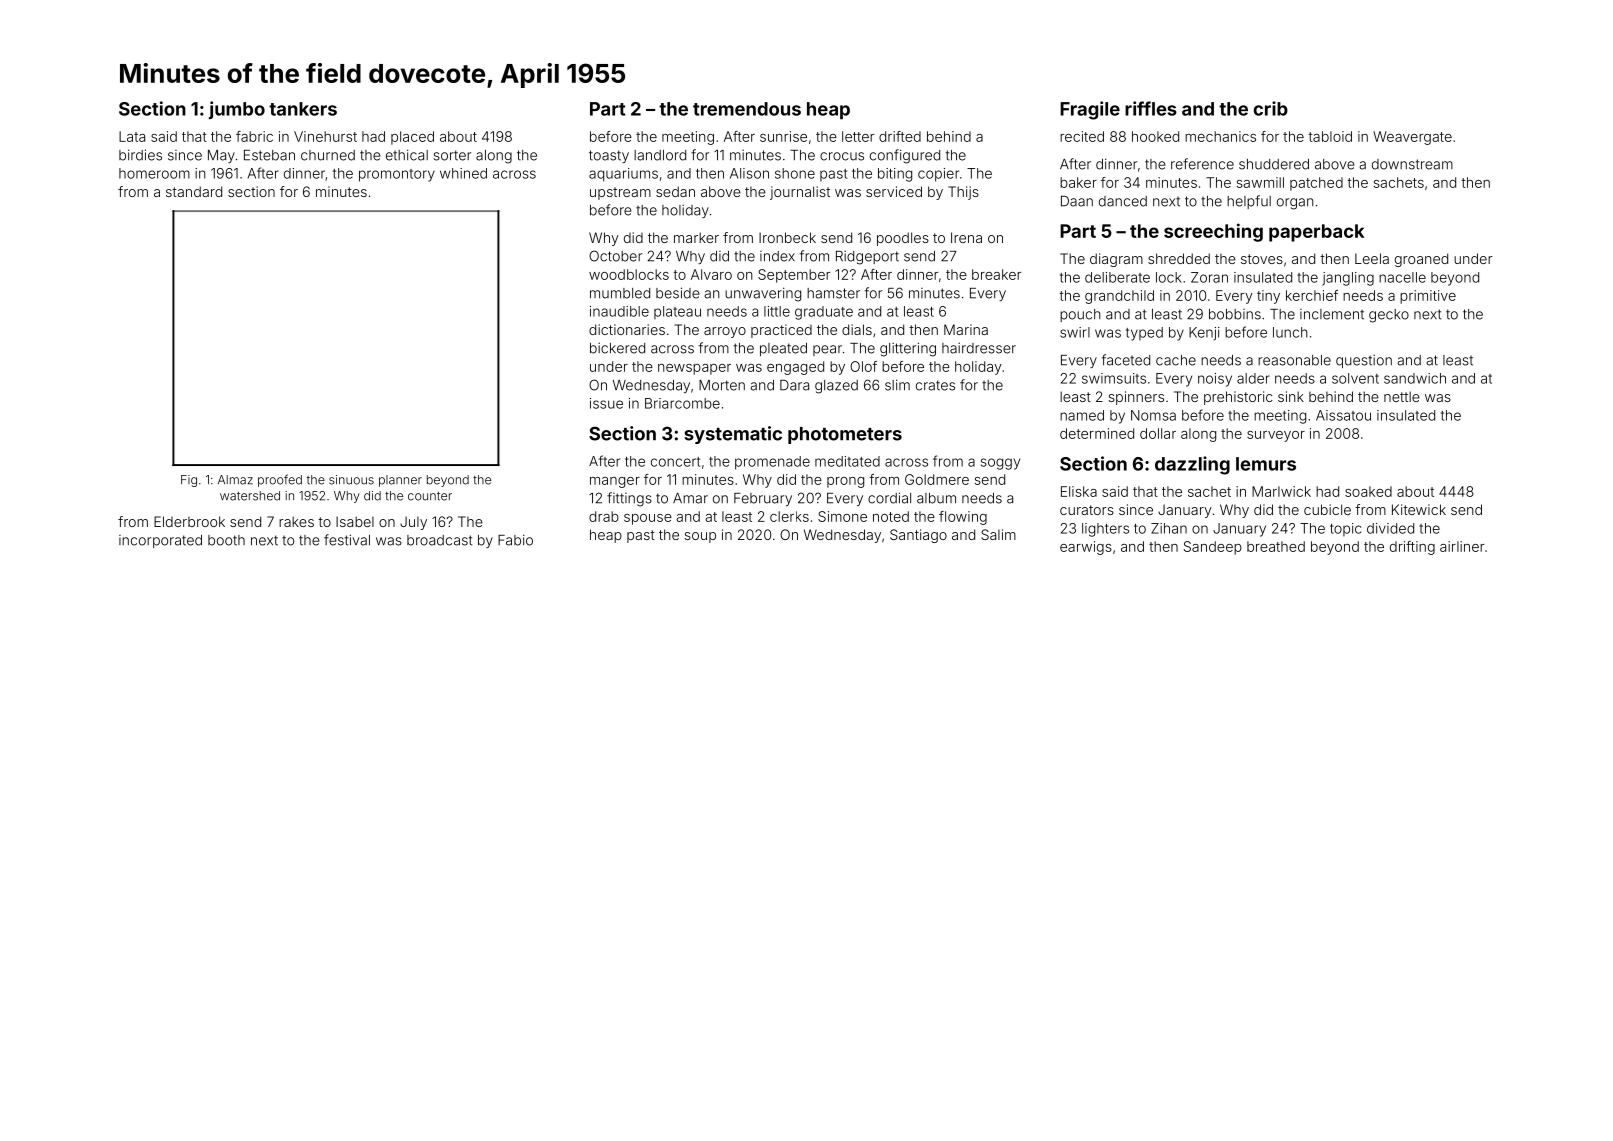 This document has width=1613, height=1141. What do you see at coordinates (1116, 260) in the document?
I see `diagram` at bounding box center [1116, 260].
